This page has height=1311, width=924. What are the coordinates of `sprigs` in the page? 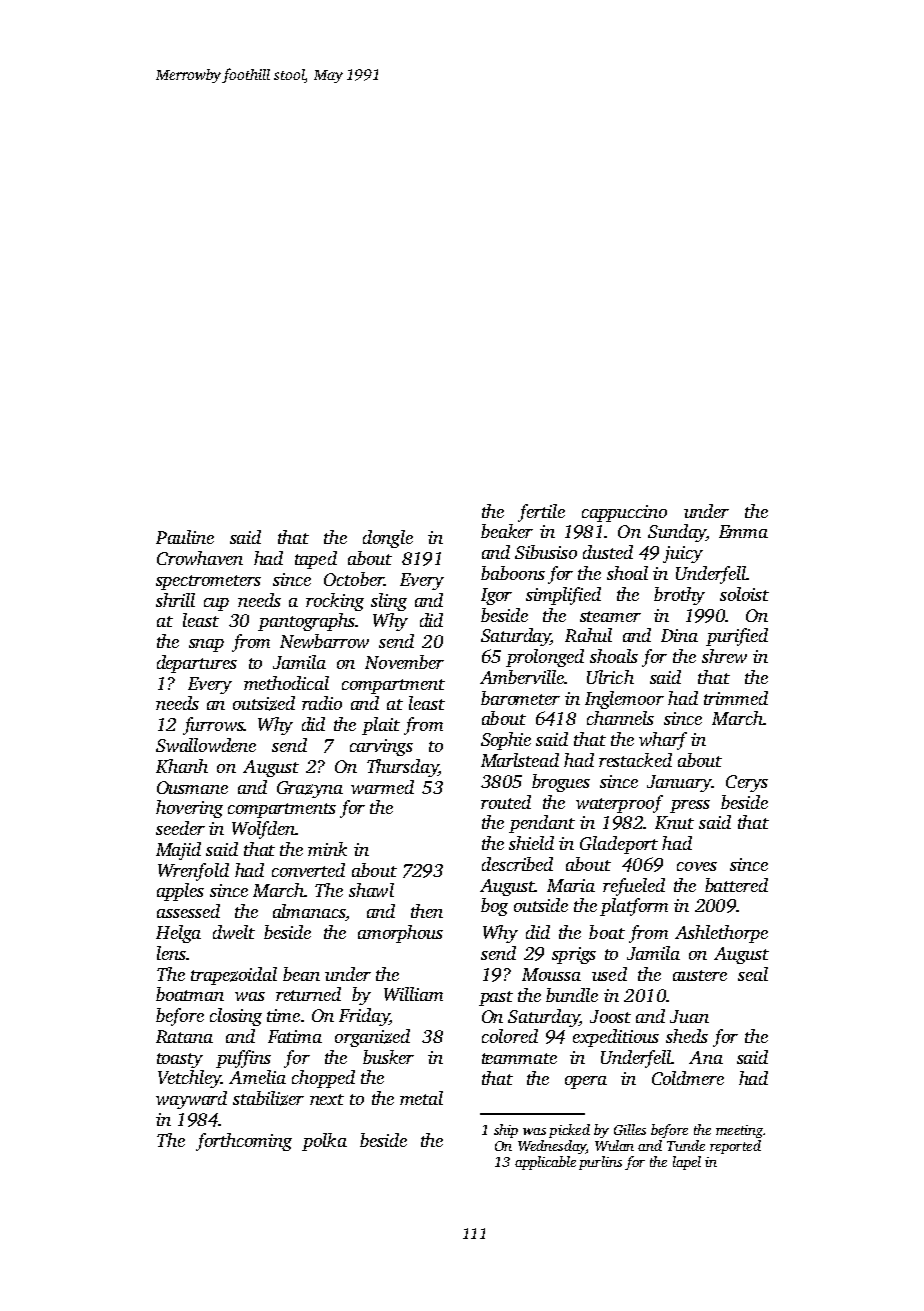 It's located at (574, 955).
